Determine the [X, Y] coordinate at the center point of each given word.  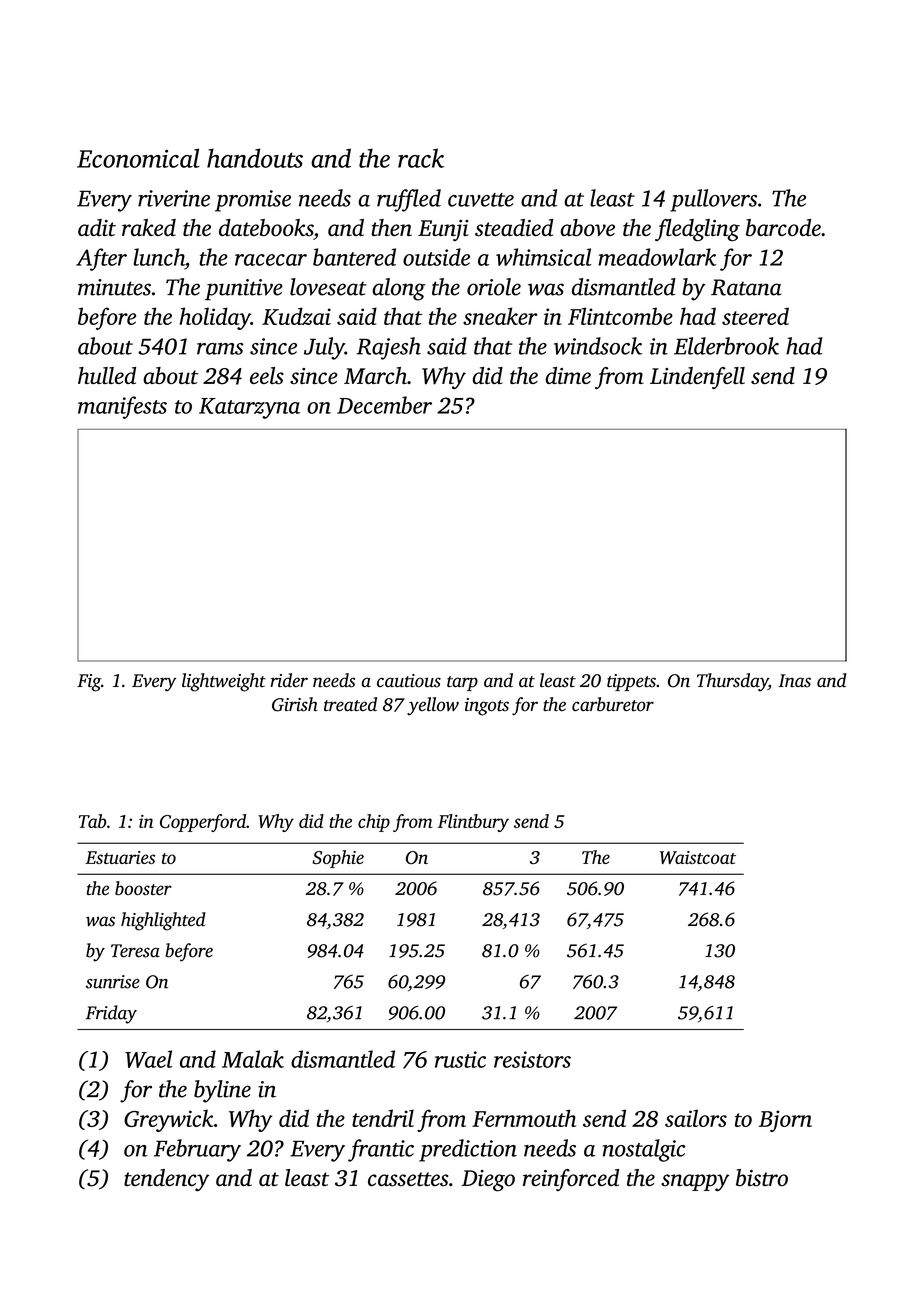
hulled [107, 375]
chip [374, 823]
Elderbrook [726, 346]
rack [421, 158]
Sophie [338, 859]
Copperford [203, 823]
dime [568, 375]
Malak [253, 1059]
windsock [598, 346]
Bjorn [785, 1121]
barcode [783, 227]
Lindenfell [697, 378]
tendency [166, 1180]
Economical [138, 158]
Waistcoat [698, 857]
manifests [122, 407]
